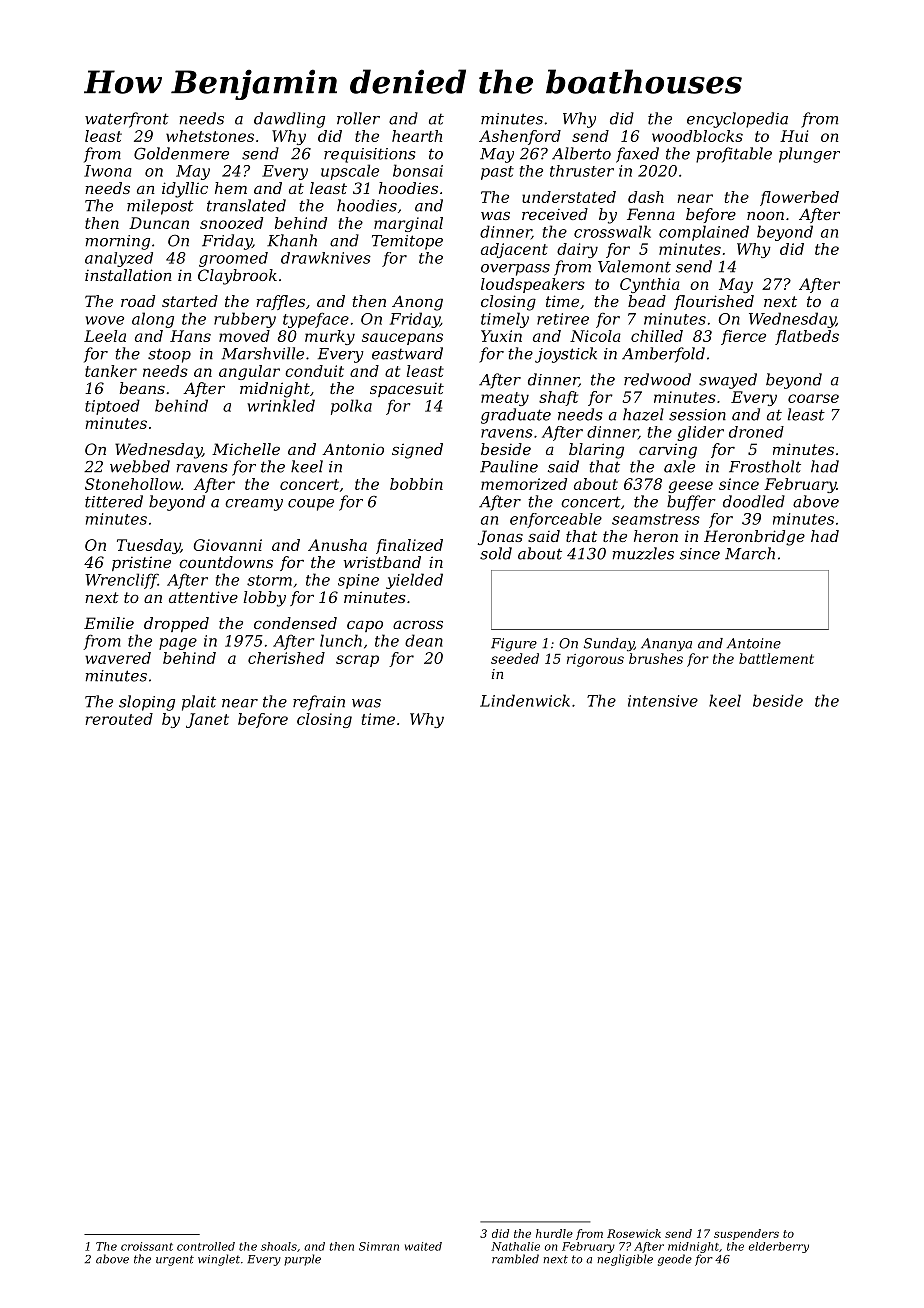  I want to click on carving, so click(668, 451).
